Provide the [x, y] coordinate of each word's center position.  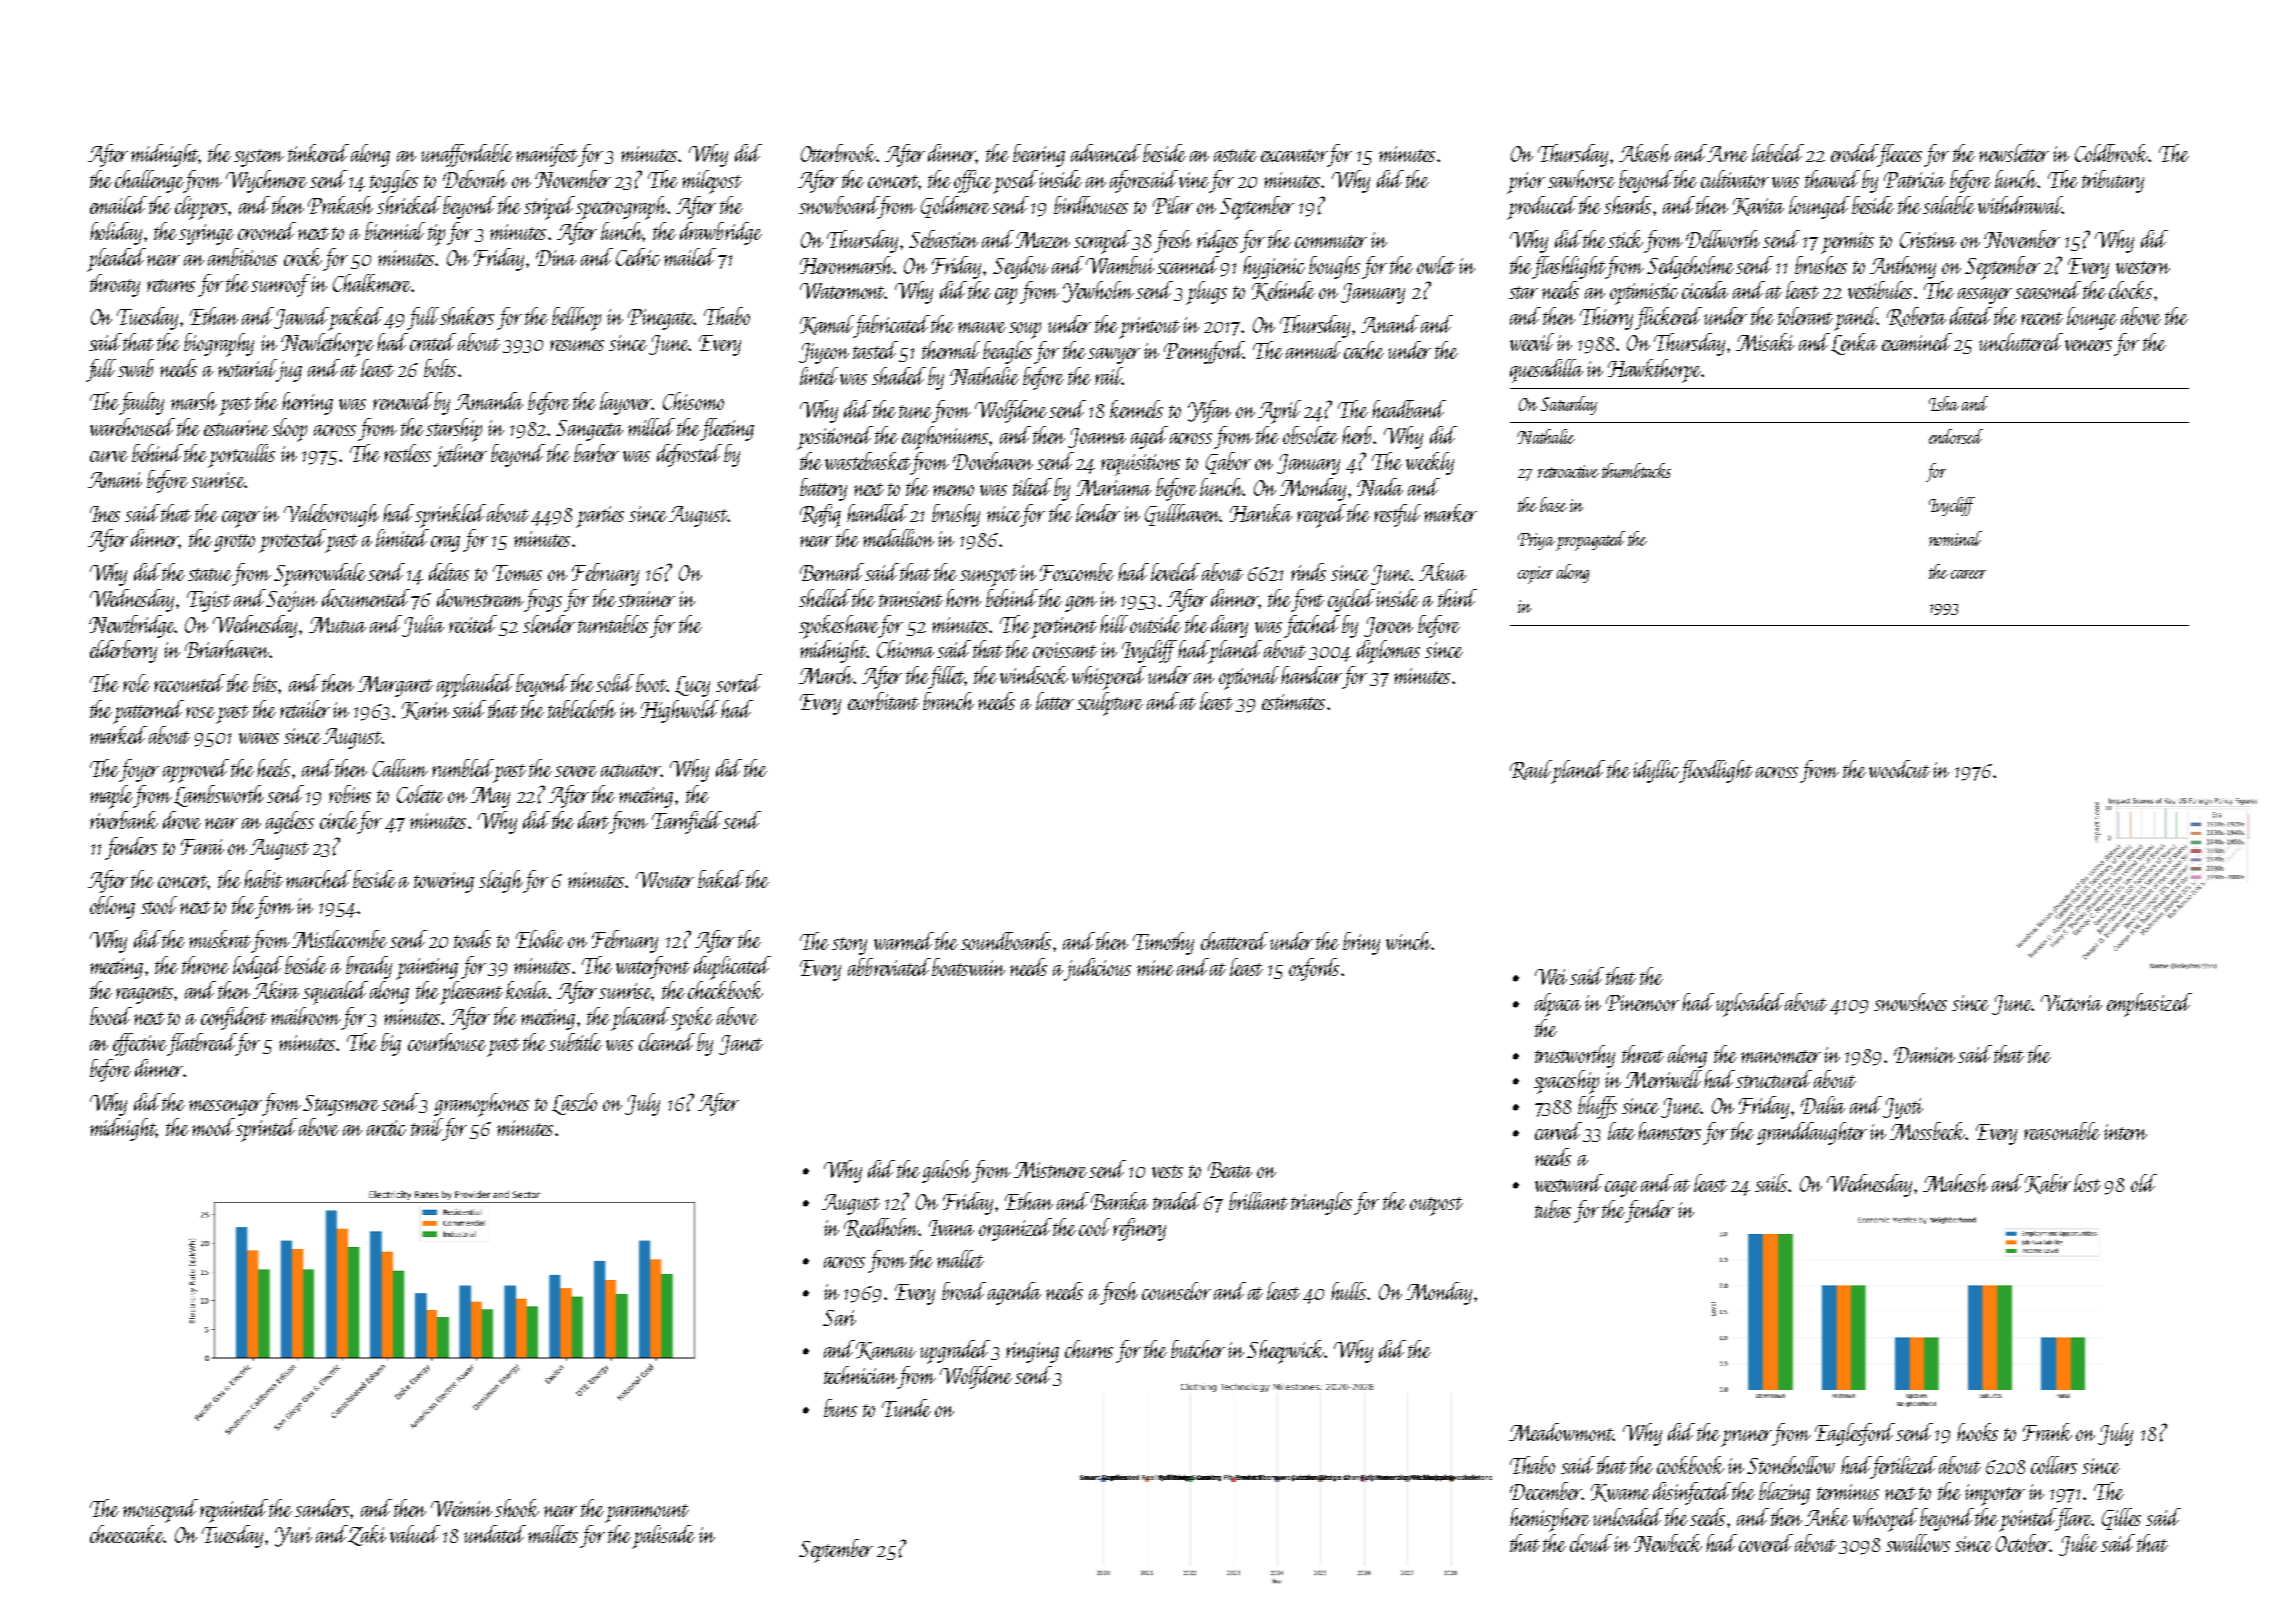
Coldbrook [2112, 153]
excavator [1294, 155]
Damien [1924, 1055]
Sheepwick [1286, 1352]
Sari [839, 1318]
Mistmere [1050, 1170]
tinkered [318, 153]
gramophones [481, 1105]
